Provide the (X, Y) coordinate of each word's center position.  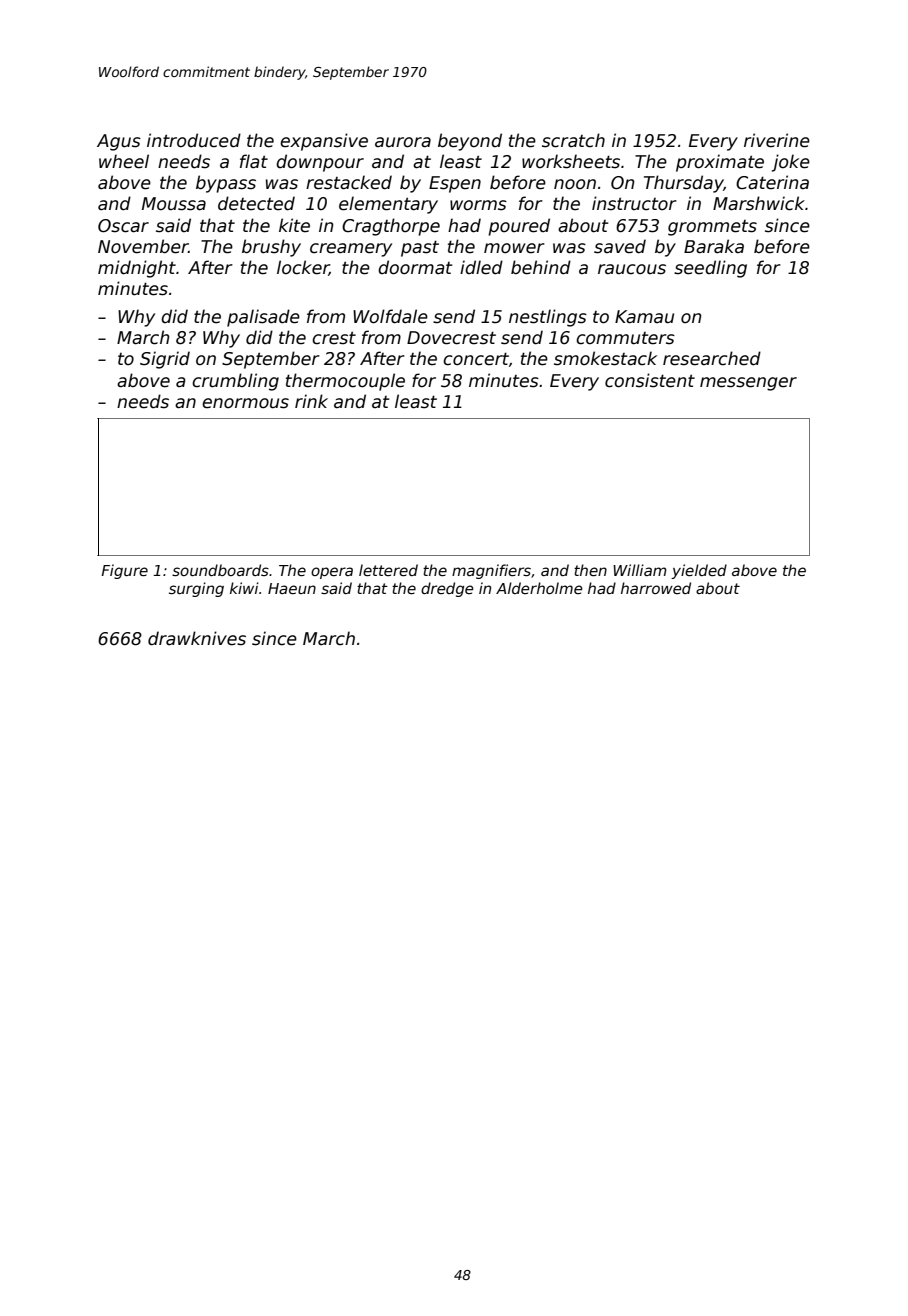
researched (712, 358)
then (590, 570)
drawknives (197, 638)
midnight (137, 269)
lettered (388, 570)
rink (311, 401)
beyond (470, 142)
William (640, 570)
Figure (124, 571)
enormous (245, 403)
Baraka (714, 246)
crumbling (235, 382)
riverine (777, 140)
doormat (415, 267)
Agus (119, 142)
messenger (748, 384)
